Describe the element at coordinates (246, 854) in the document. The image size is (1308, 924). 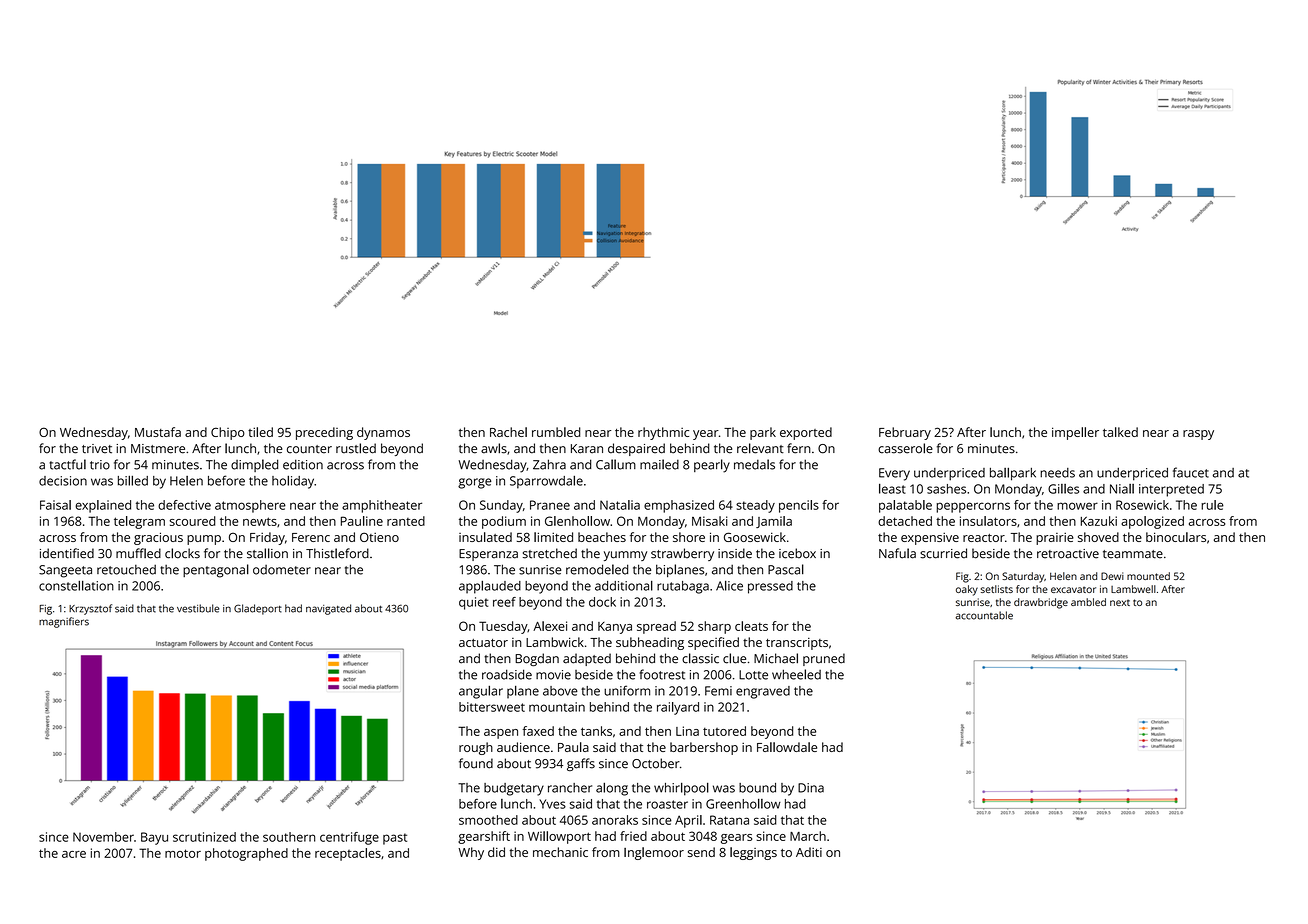
I see `photographed` at that location.
